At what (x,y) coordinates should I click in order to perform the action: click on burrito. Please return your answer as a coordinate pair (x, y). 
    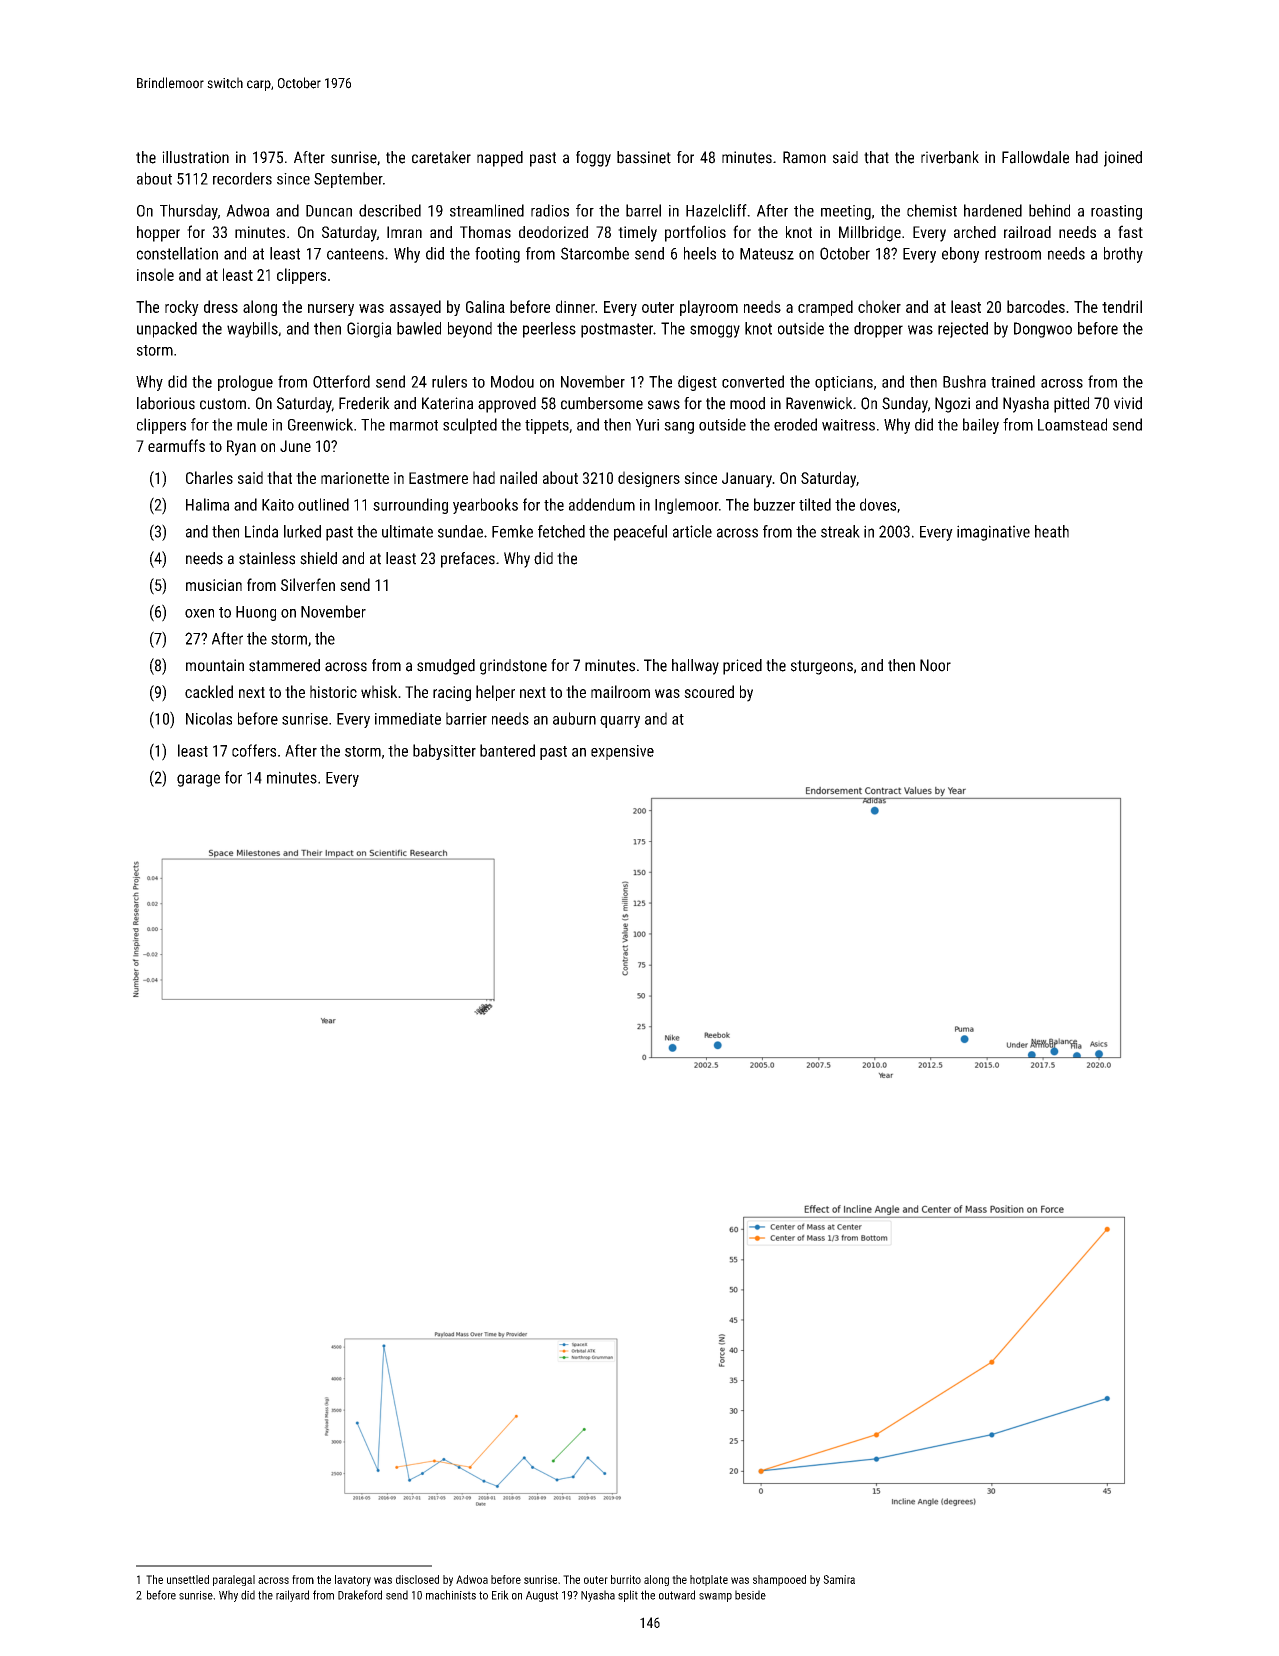
    Looking at the image, I should click on (626, 1579).
